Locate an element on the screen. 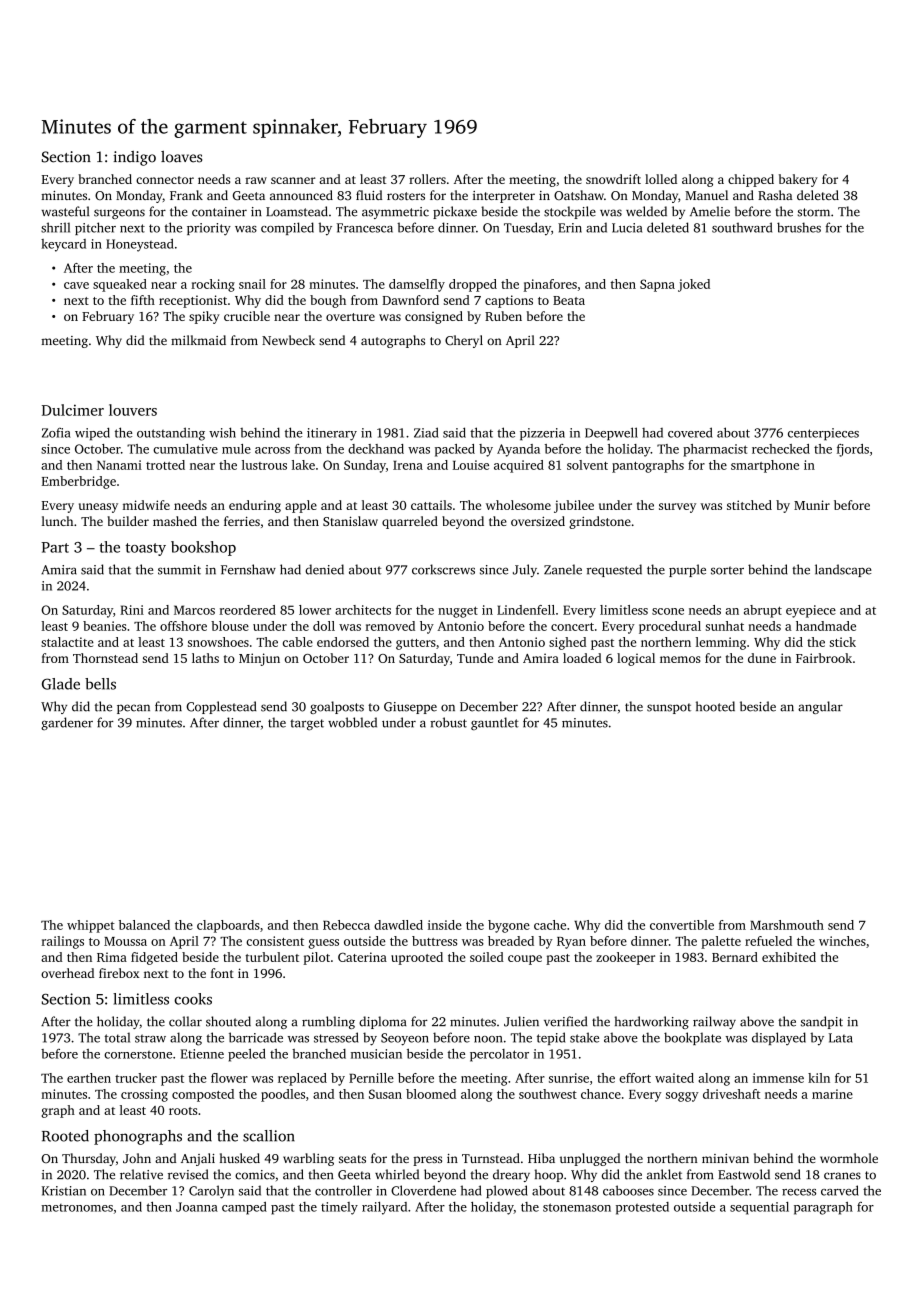  gardener is located at coordinates (67, 723).
